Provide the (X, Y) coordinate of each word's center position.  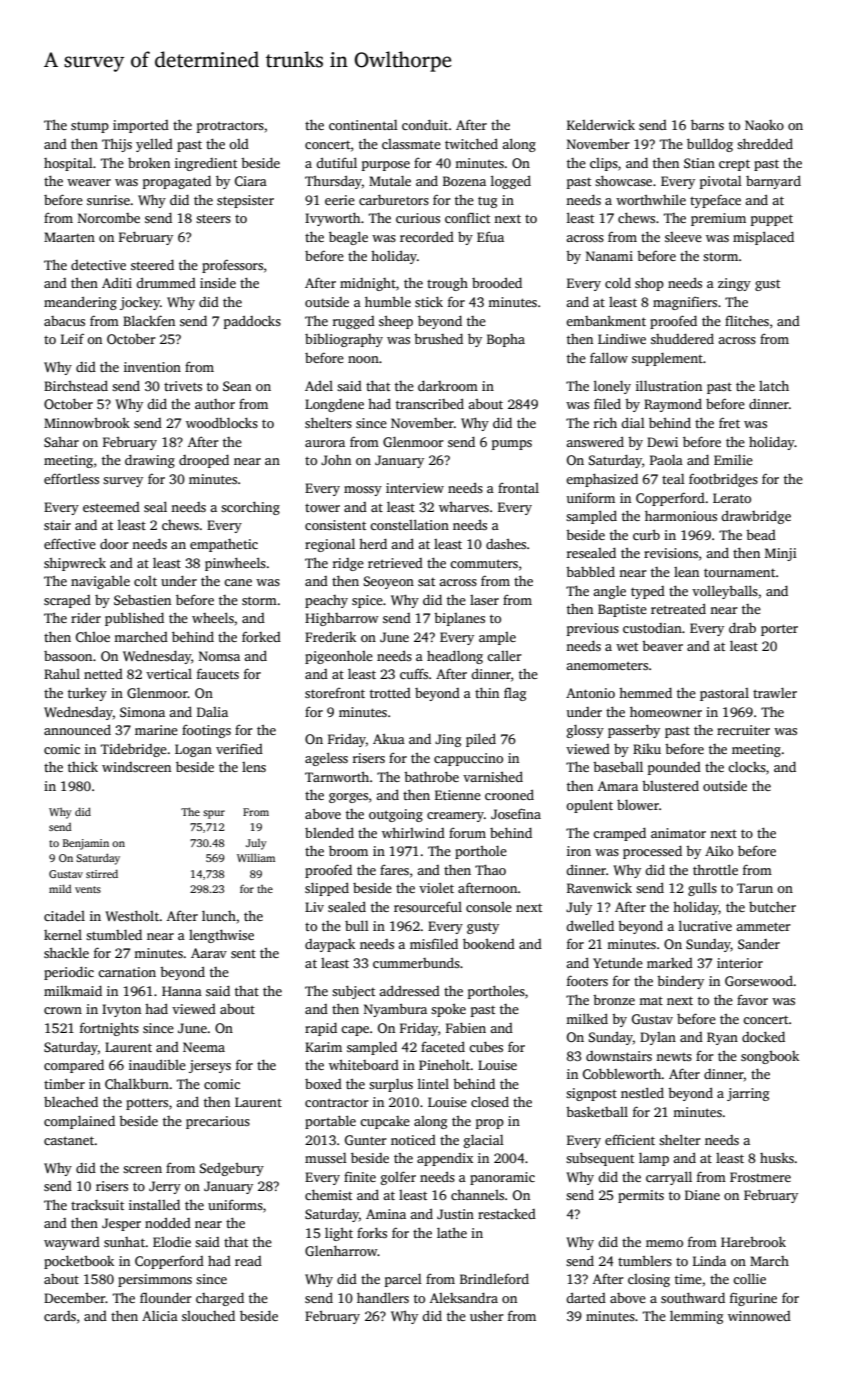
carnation (127, 972)
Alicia (160, 1316)
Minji (781, 554)
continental (363, 125)
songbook (770, 1057)
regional (330, 545)
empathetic (224, 545)
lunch (219, 916)
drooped (204, 461)
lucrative (705, 925)
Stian (699, 163)
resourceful (428, 906)
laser (484, 600)
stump (90, 127)
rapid (321, 1029)
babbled (590, 571)
